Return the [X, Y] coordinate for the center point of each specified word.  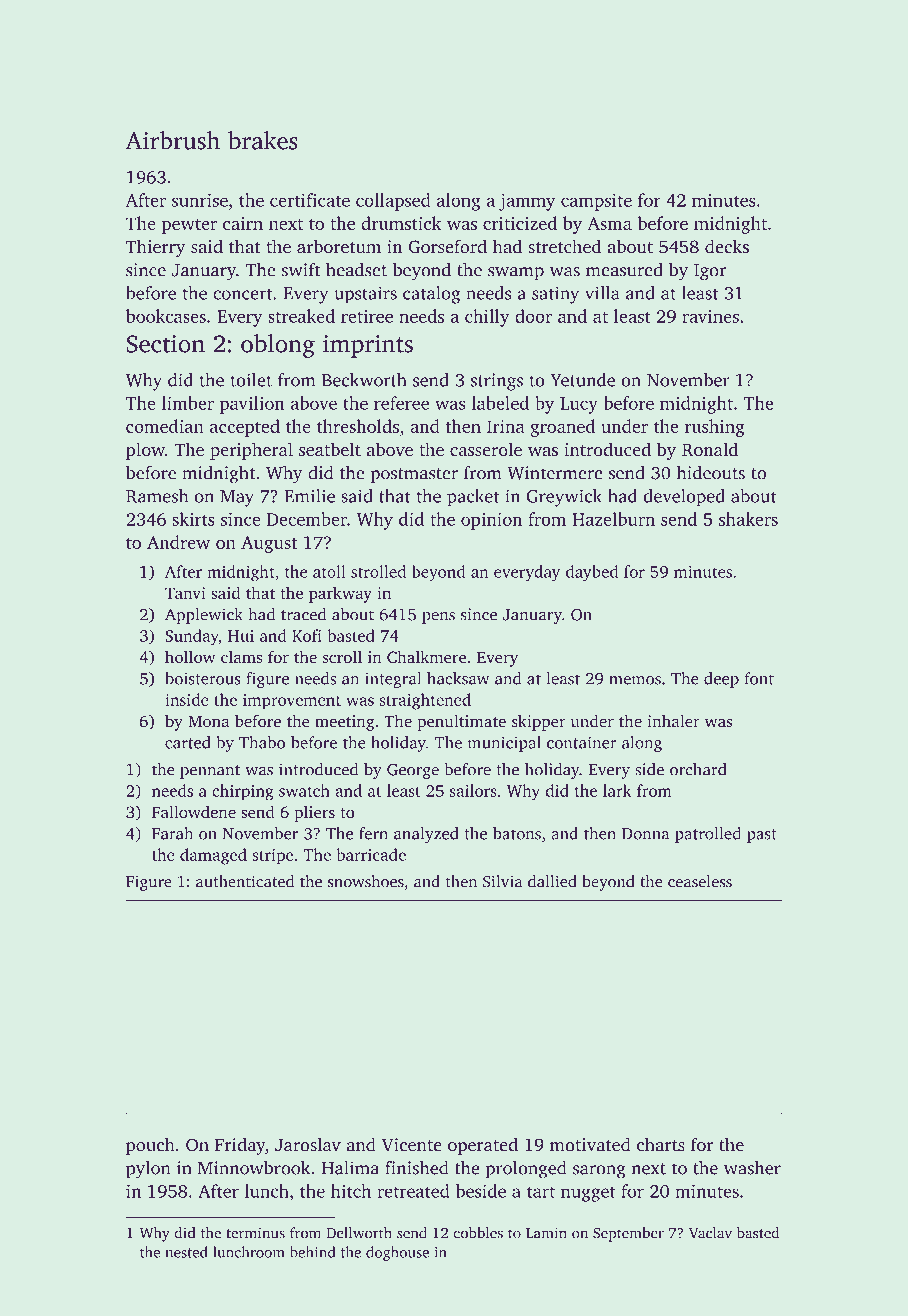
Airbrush [173, 140]
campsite [596, 202]
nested [186, 1252]
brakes [263, 140]
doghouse [397, 1253]
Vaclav [710, 1233]
